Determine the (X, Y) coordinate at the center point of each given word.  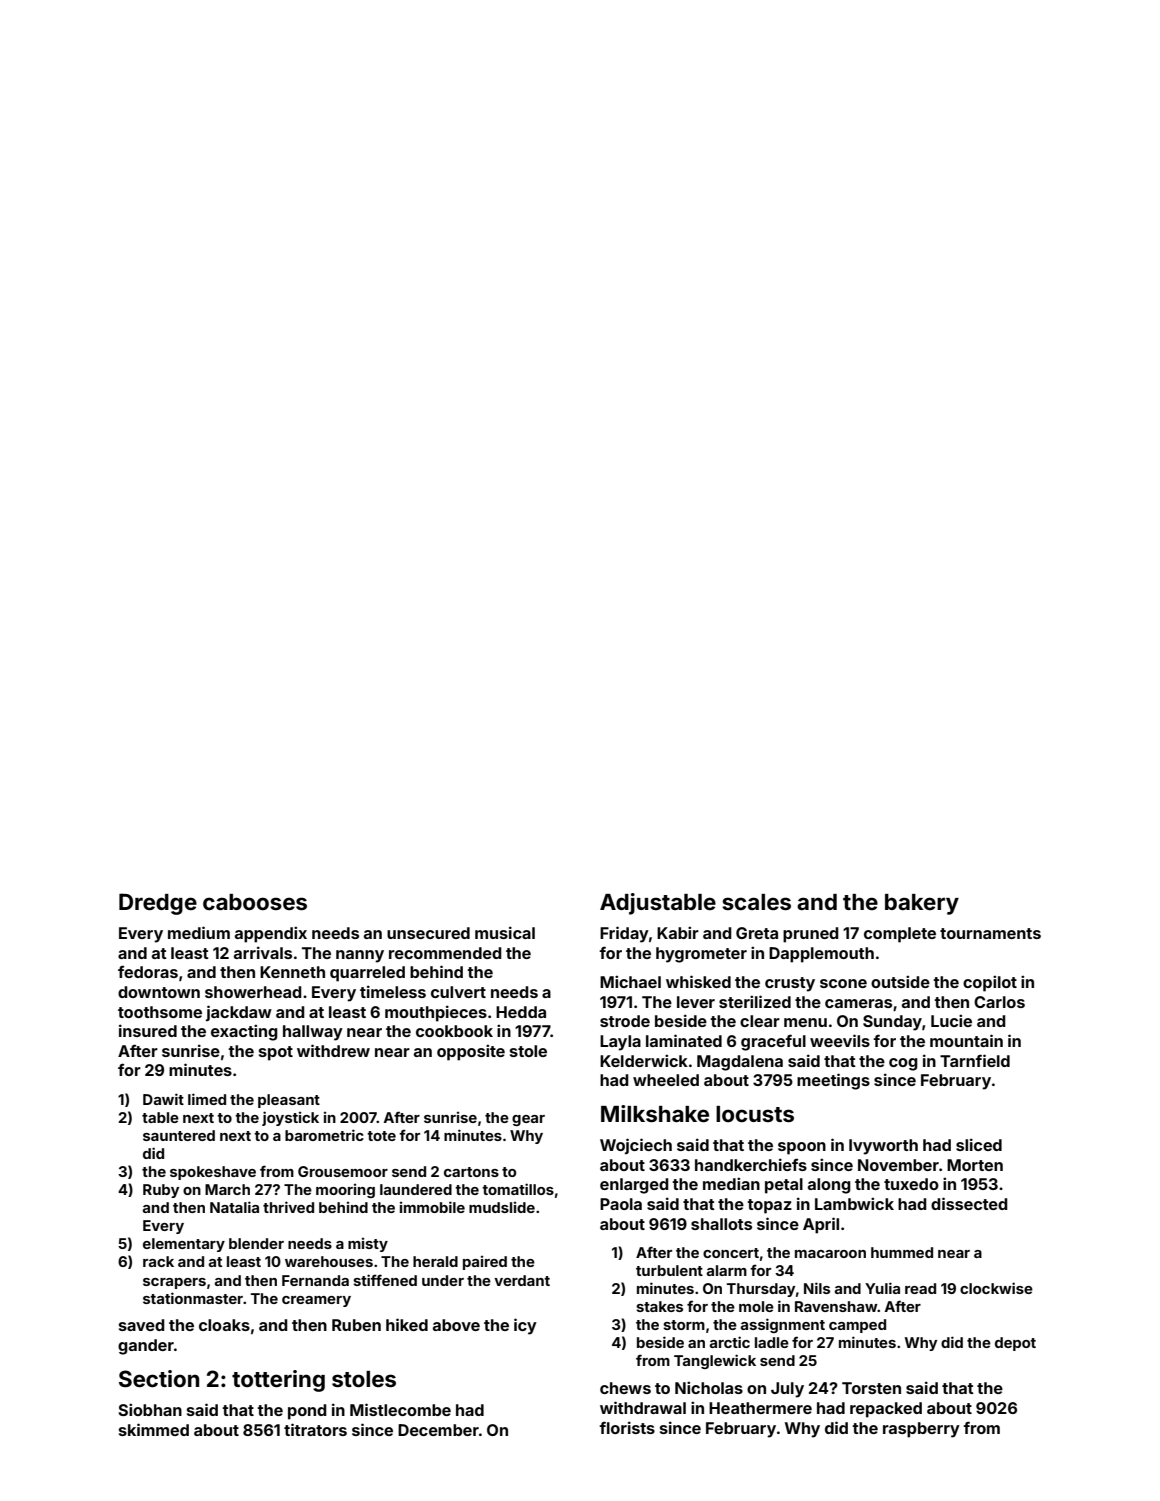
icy (525, 1326)
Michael (630, 981)
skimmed (154, 1429)
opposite (471, 1052)
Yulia (882, 1288)
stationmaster (193, 1298)
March (227, 1189)
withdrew (333, 1050)
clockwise (996, 1288)
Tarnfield (975, 1060)
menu (805, 1022)
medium (199, 932)
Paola (621, 1204)
